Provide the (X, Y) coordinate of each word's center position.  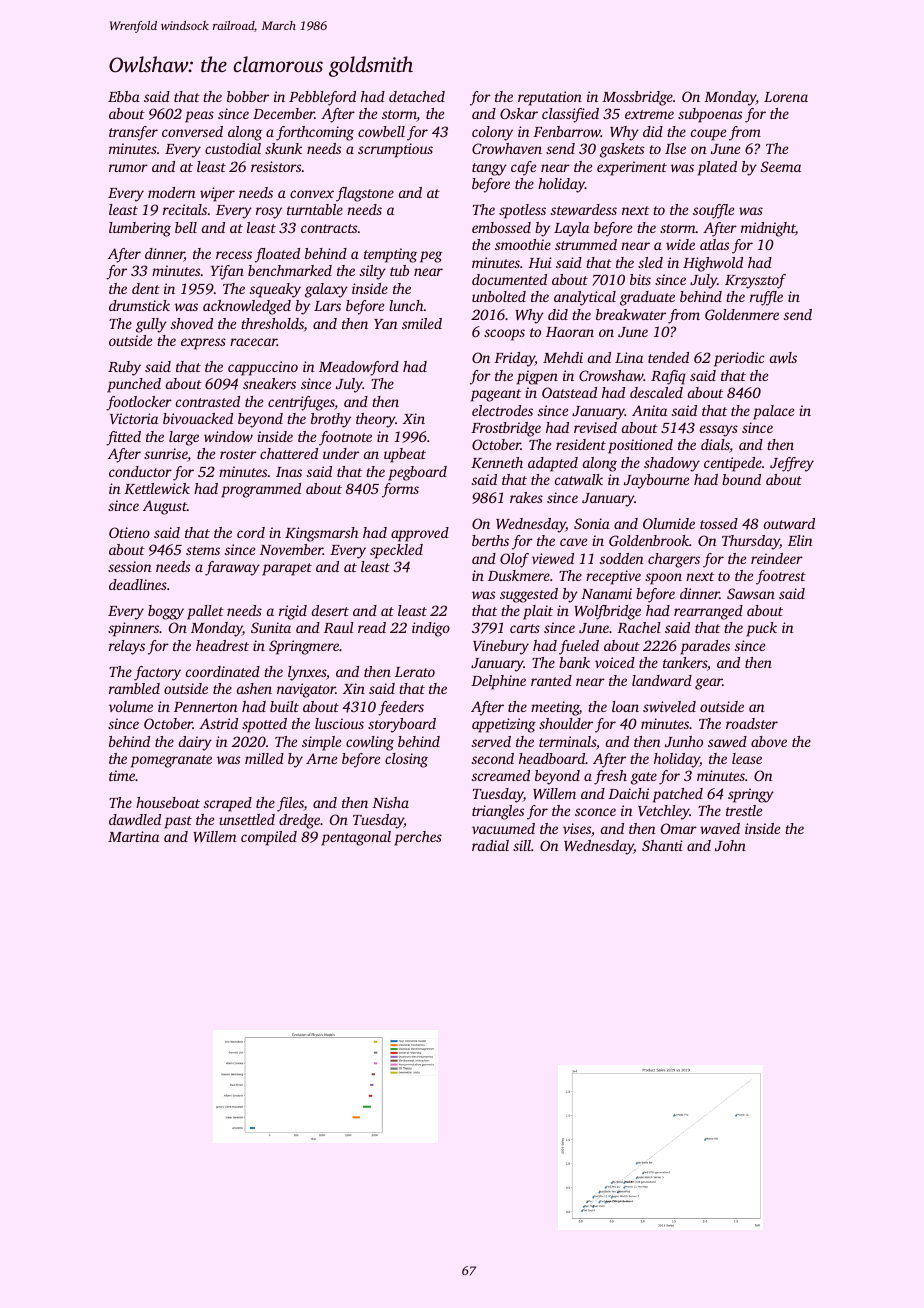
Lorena (786, 97)
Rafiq (668, 377)
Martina (133, 836)
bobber (248, 96)
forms (400, 490)
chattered (289, 453)
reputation (550, 98)
